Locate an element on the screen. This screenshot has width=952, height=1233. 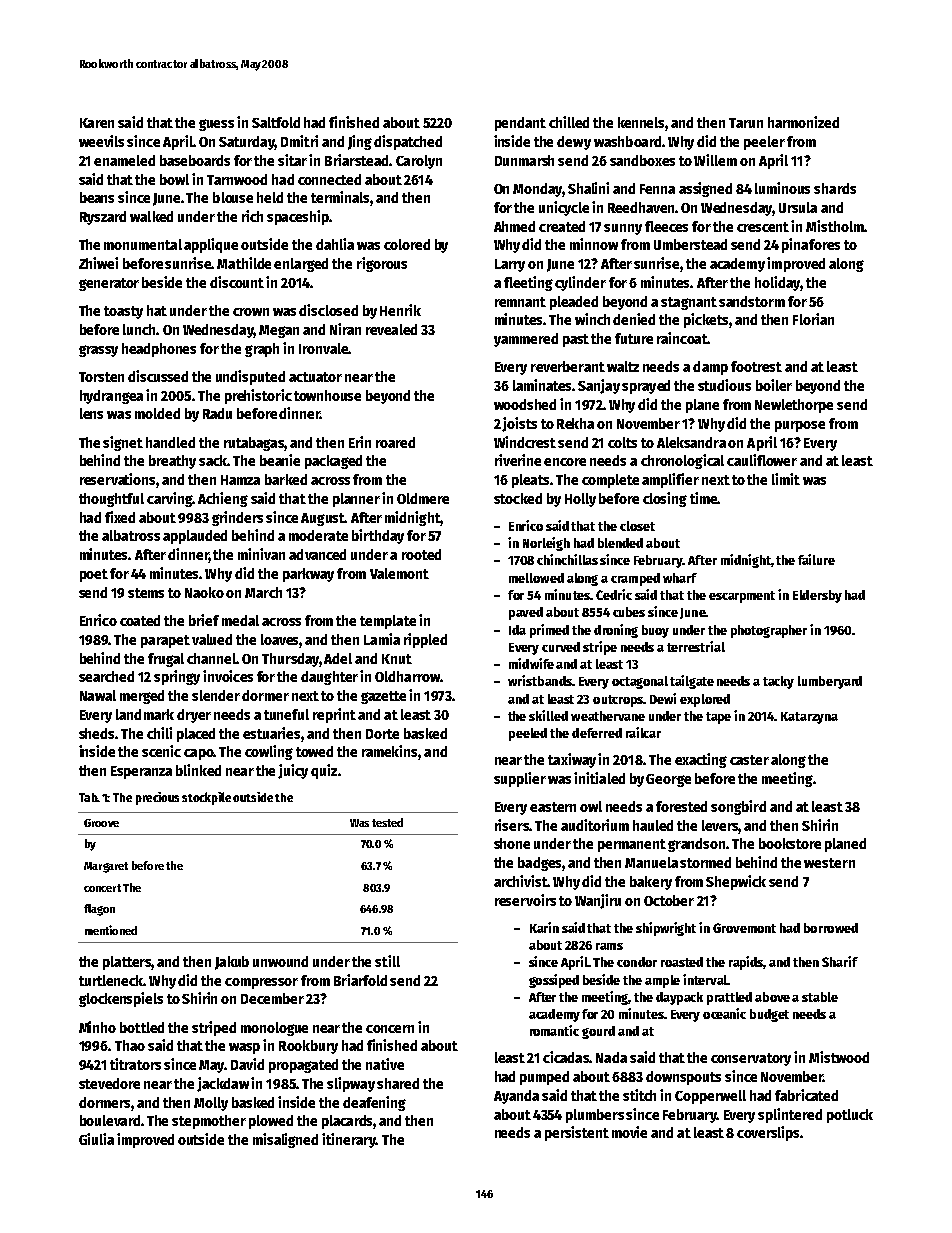
dispatched is located at coordinates (408, 142).
